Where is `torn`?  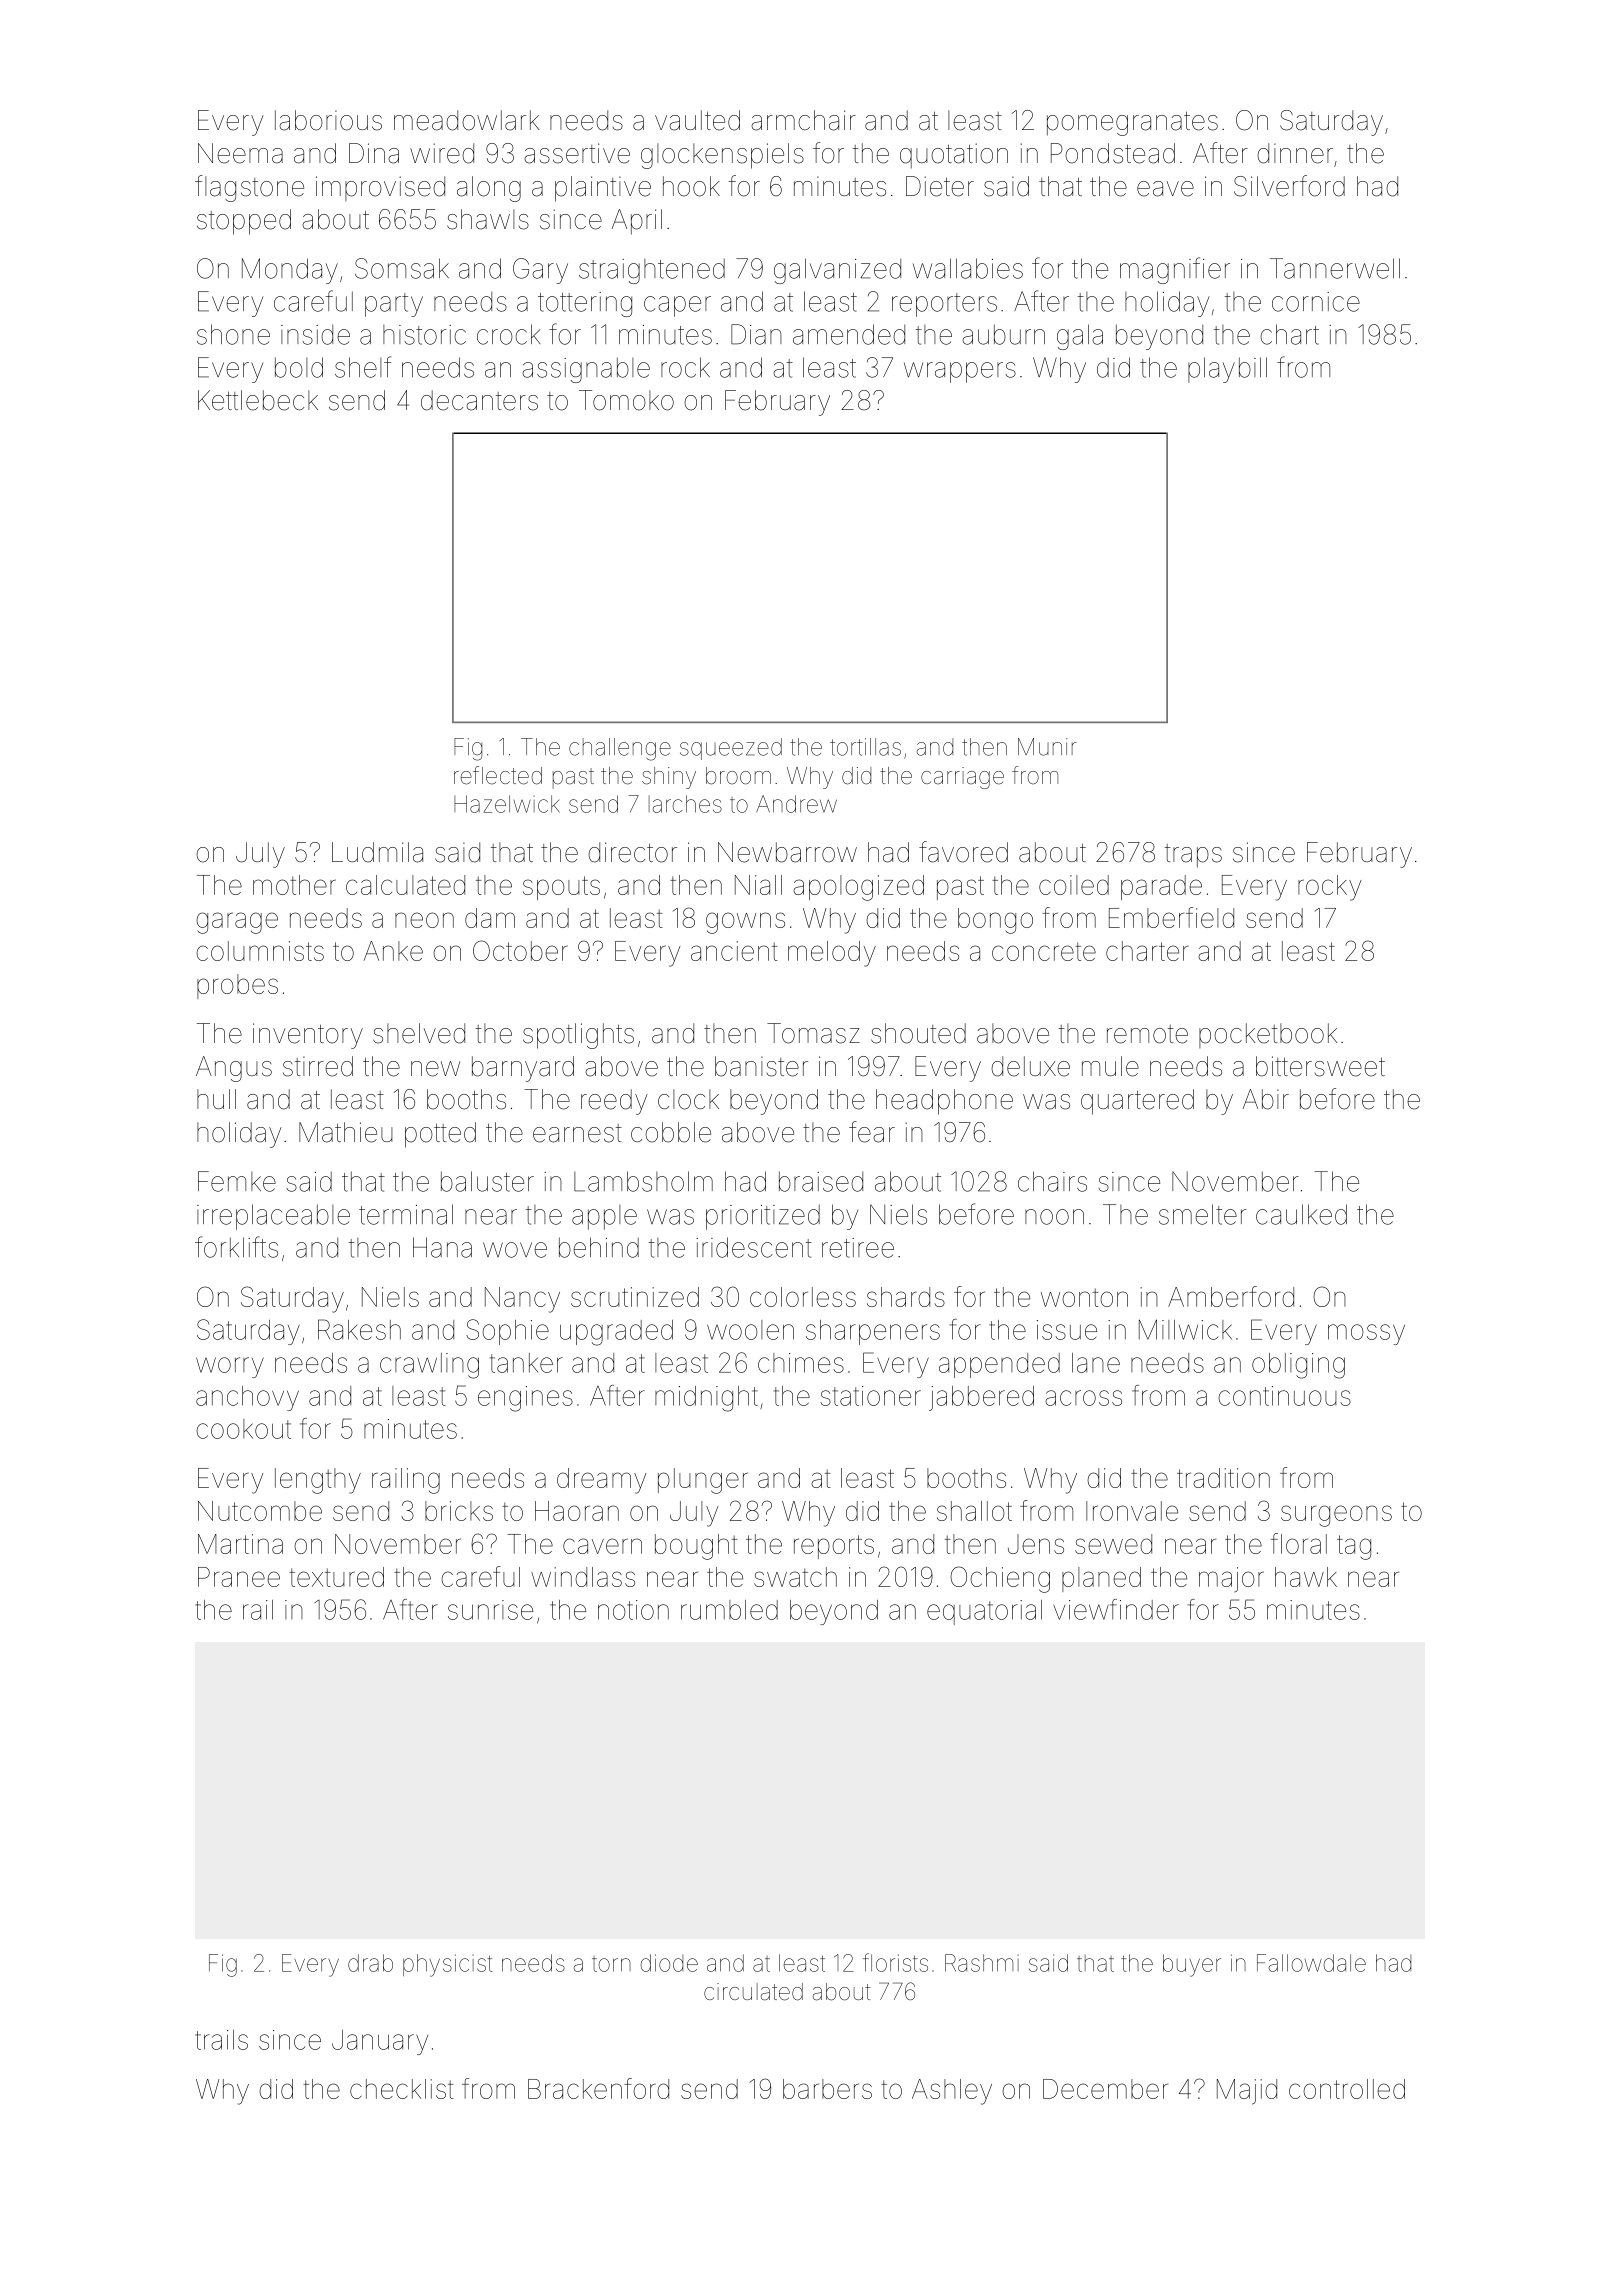 torn is located at coordinates (611, 1964).
